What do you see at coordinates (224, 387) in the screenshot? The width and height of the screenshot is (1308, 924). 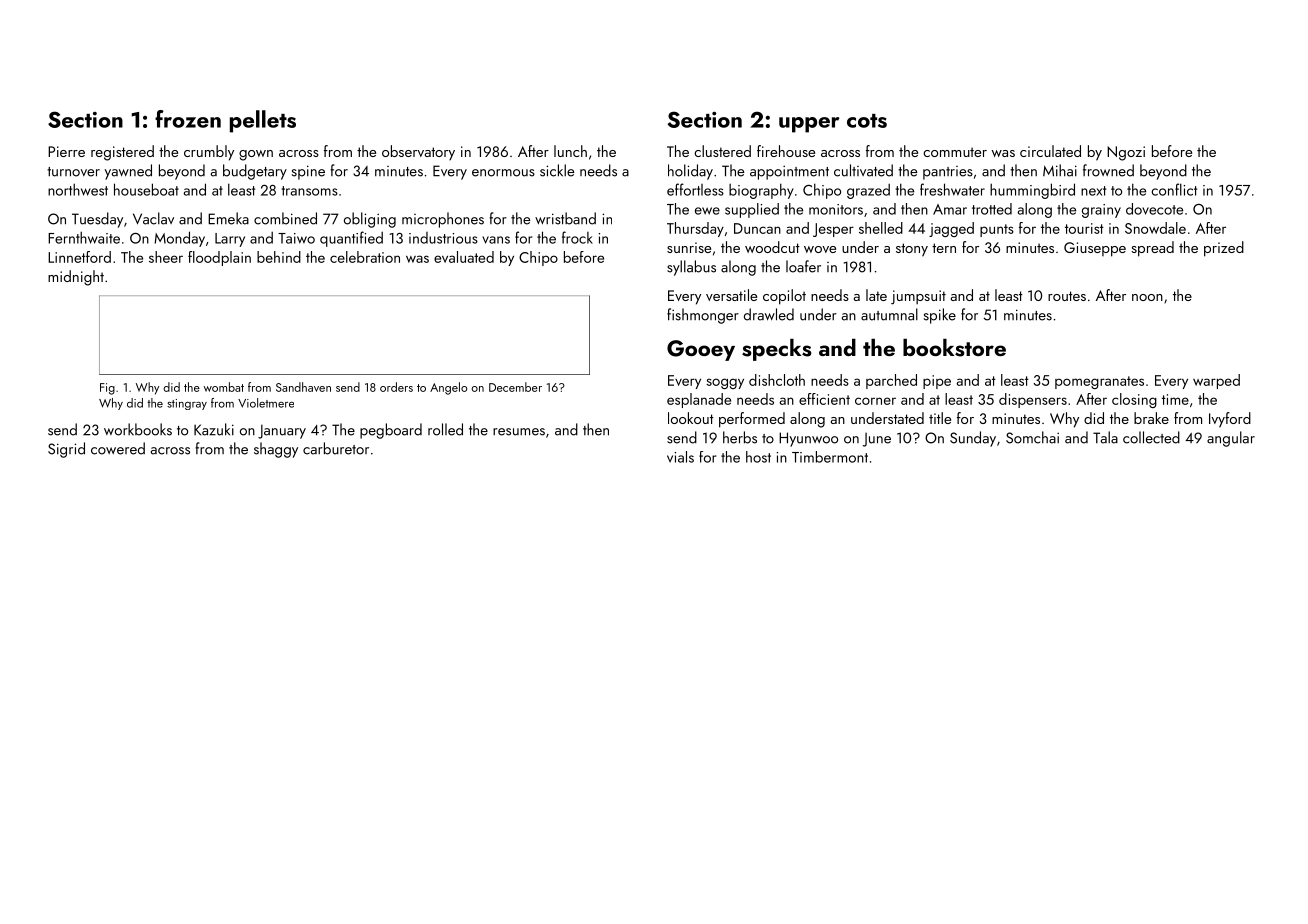 I see `wombat` at bounding box center [224, 387].
